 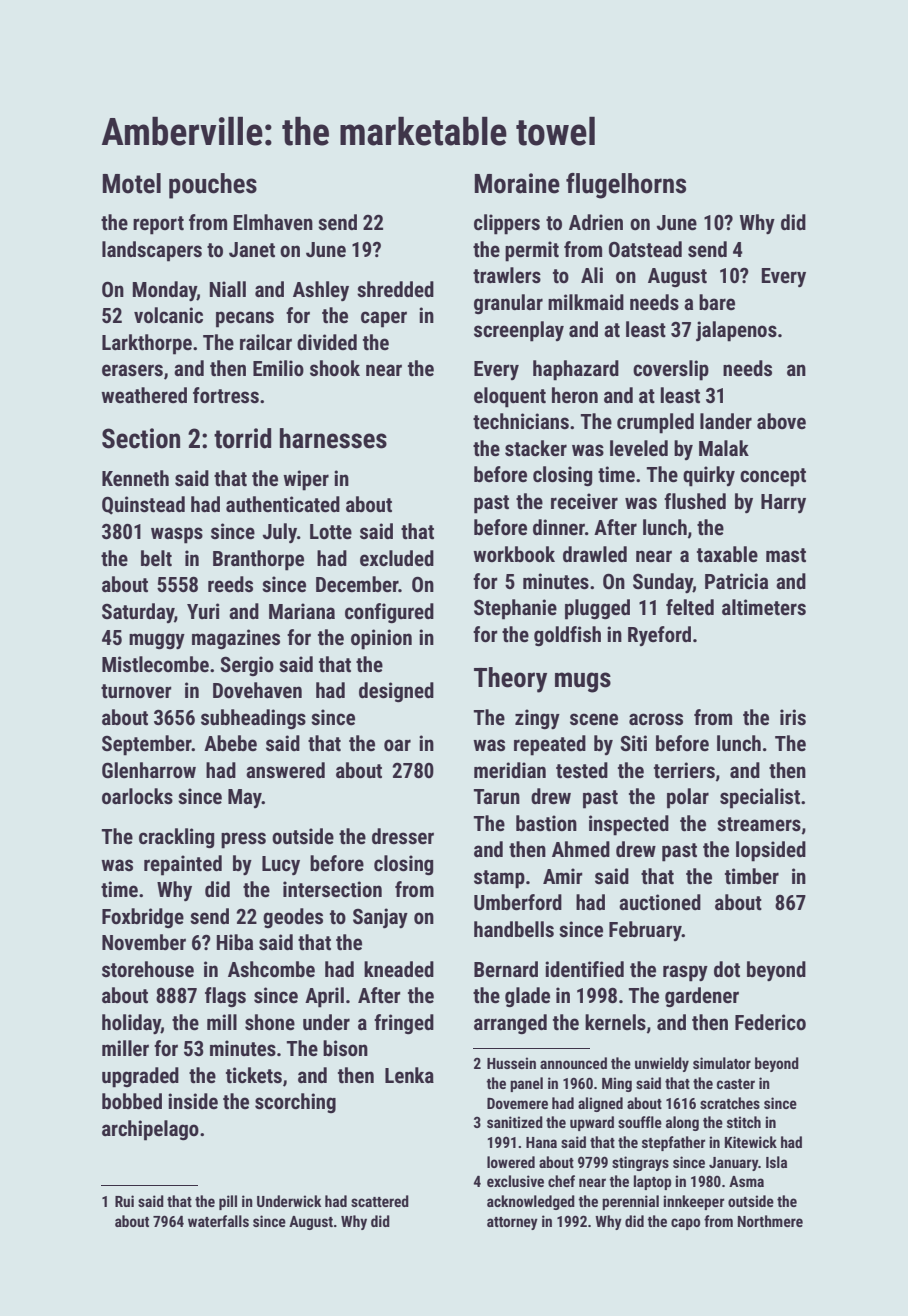 I want to click on identified, so click(x=584, y=969).
